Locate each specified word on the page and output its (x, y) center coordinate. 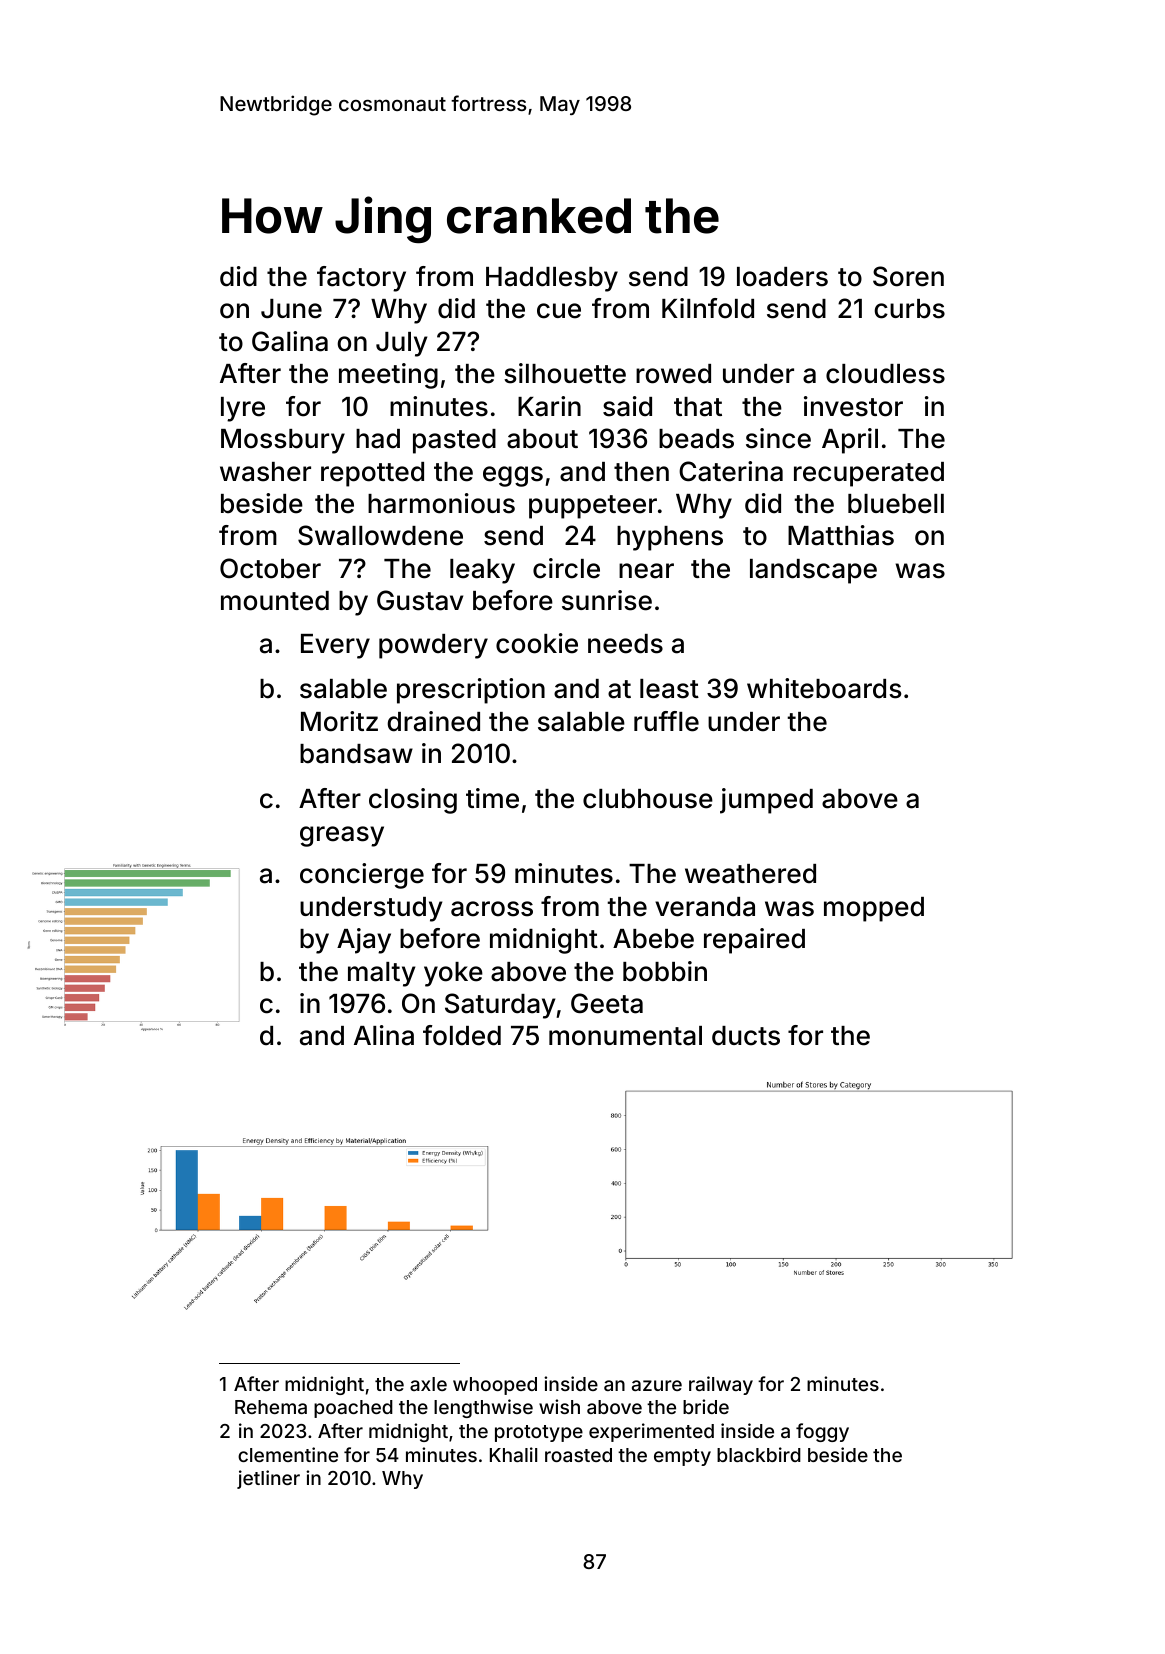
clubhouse (648, 799)
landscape (813, 571)
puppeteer (593, 507)
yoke (453, 974)
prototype (539, 1433)
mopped (874, 909)
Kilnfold (708, 308)
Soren (908, 276)
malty (381, 974)
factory (361, 279)
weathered (750, 874)
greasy (342, 836)
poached (353, 1409)
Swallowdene (380, 535)
